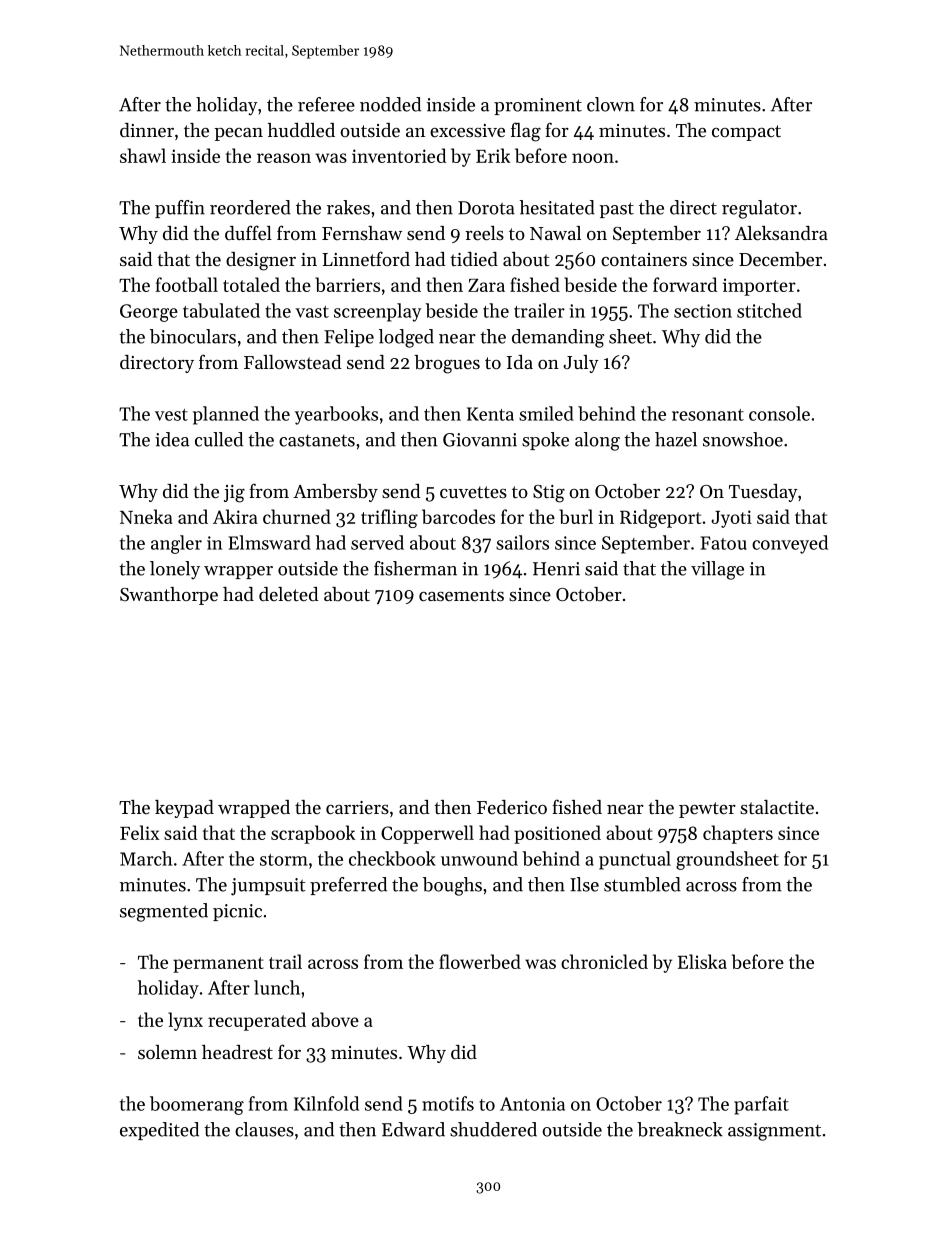  I want to click on expedited, so click(159, 1131).
